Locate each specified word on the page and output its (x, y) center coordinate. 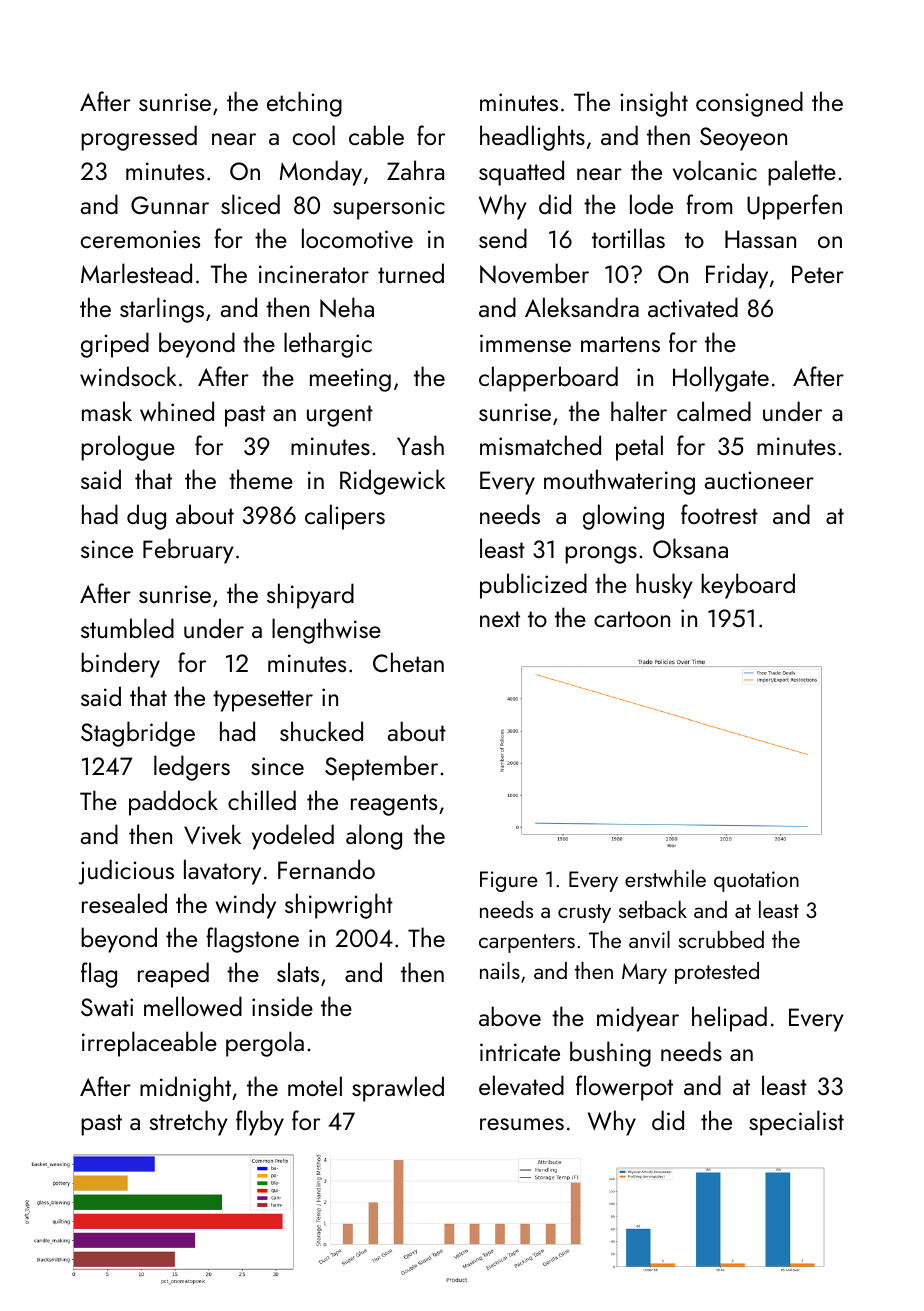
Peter (818, 274)
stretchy (189, 1123)
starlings (162, 310)
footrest (719, 514)
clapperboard (548, 379)
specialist (796, 1123)
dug (146, 517)
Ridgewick (393, 482)
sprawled (398, 1089)
